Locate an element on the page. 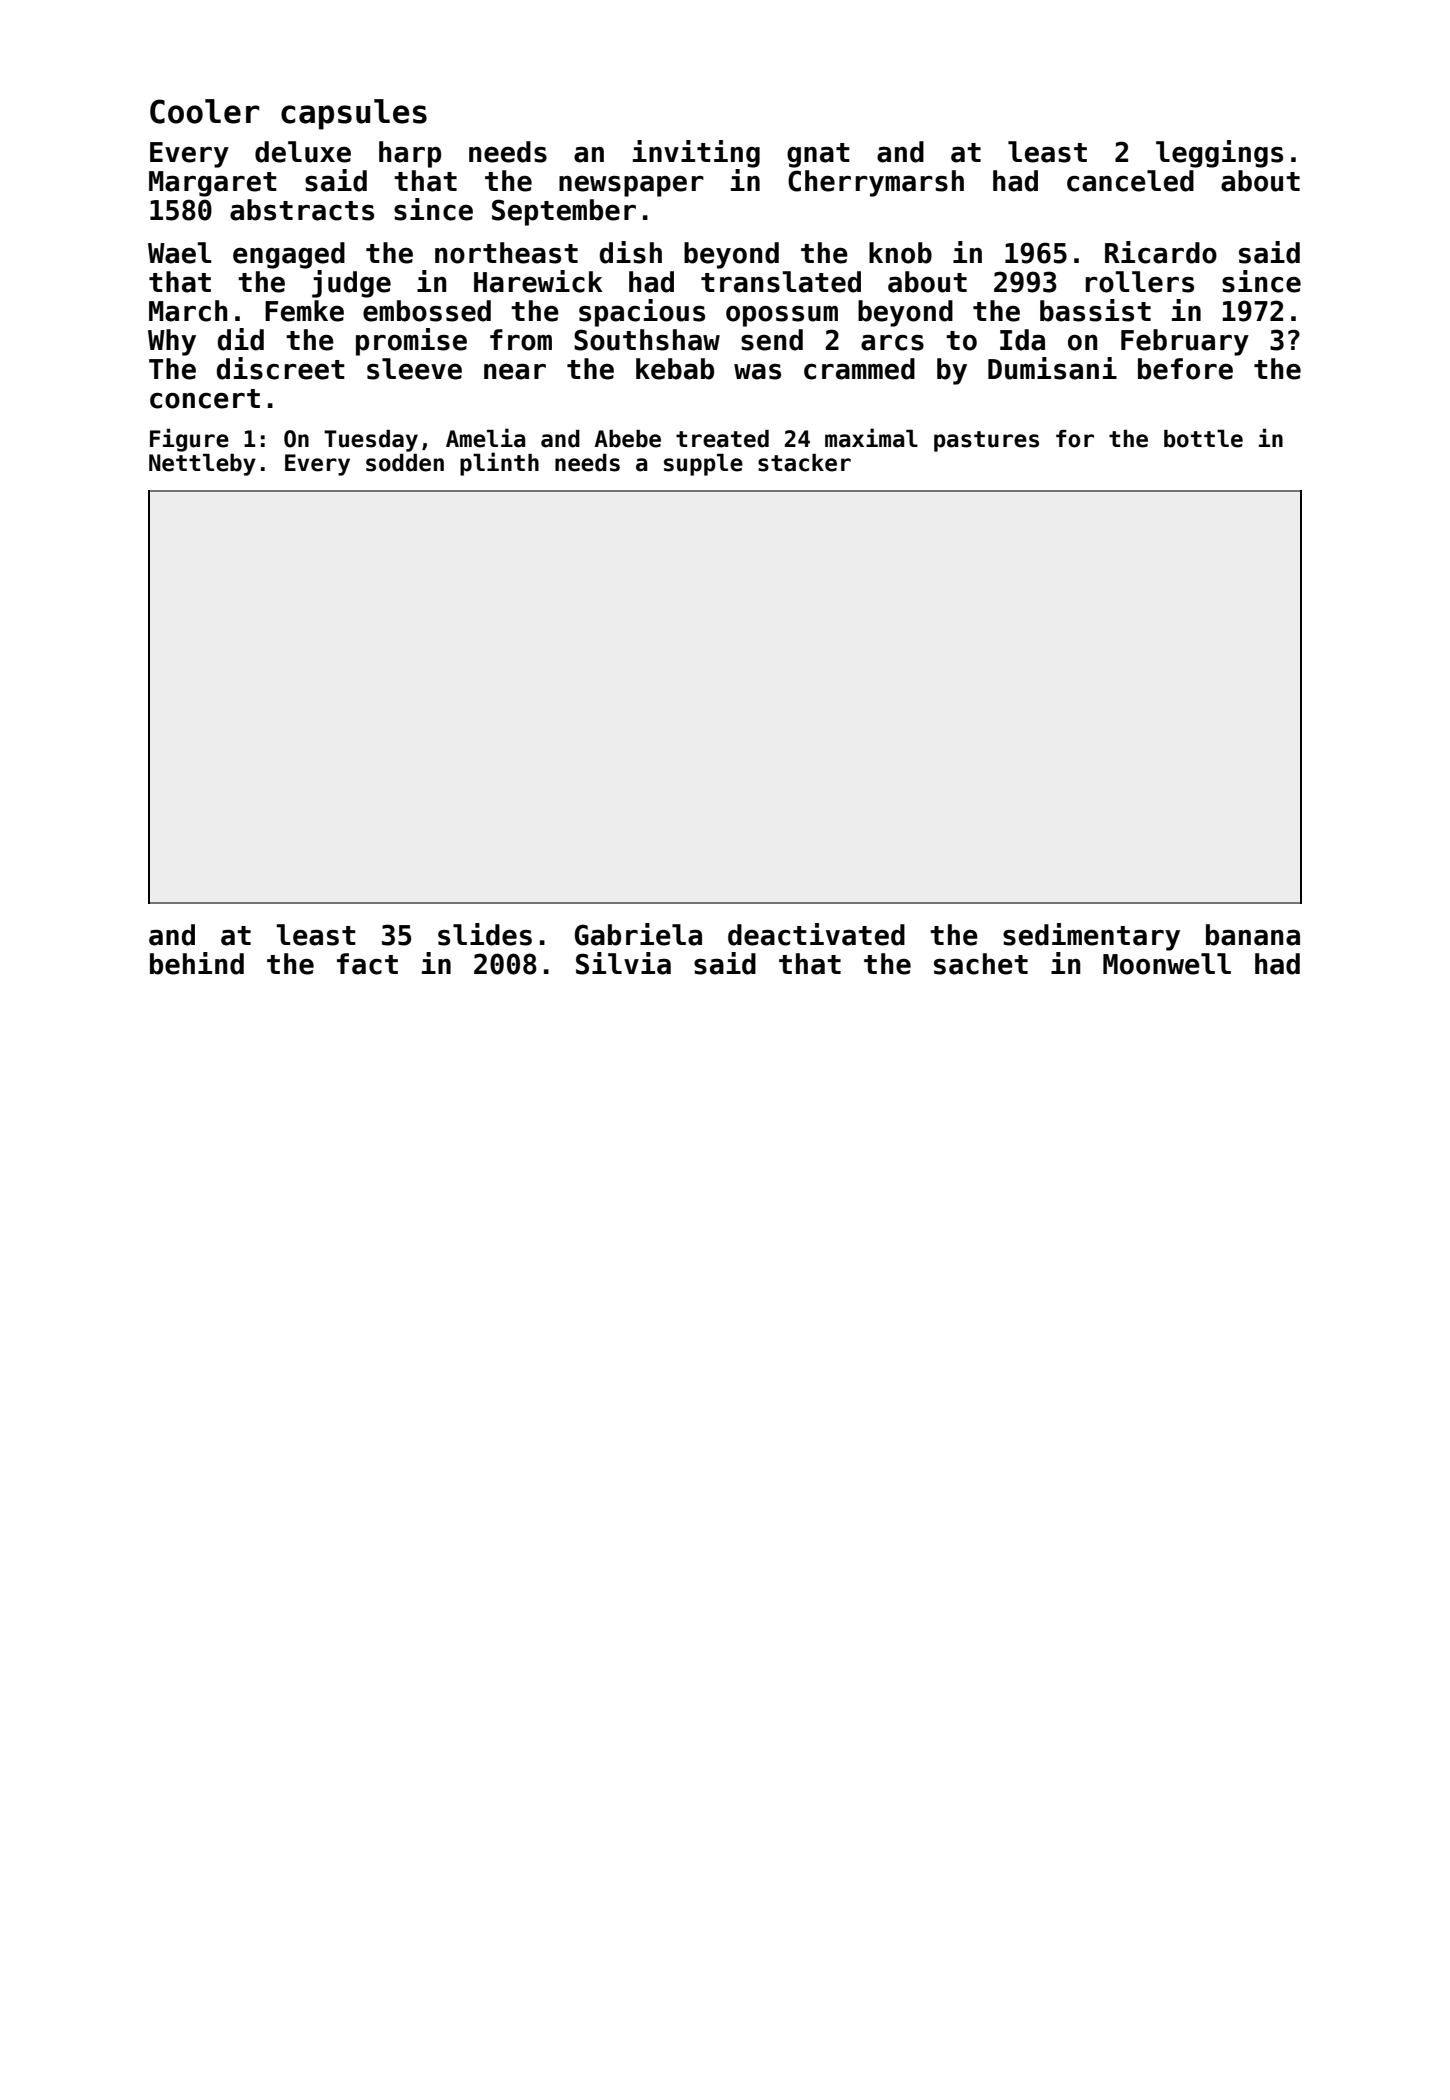  Silvia is located at coordinates (623, 963).
